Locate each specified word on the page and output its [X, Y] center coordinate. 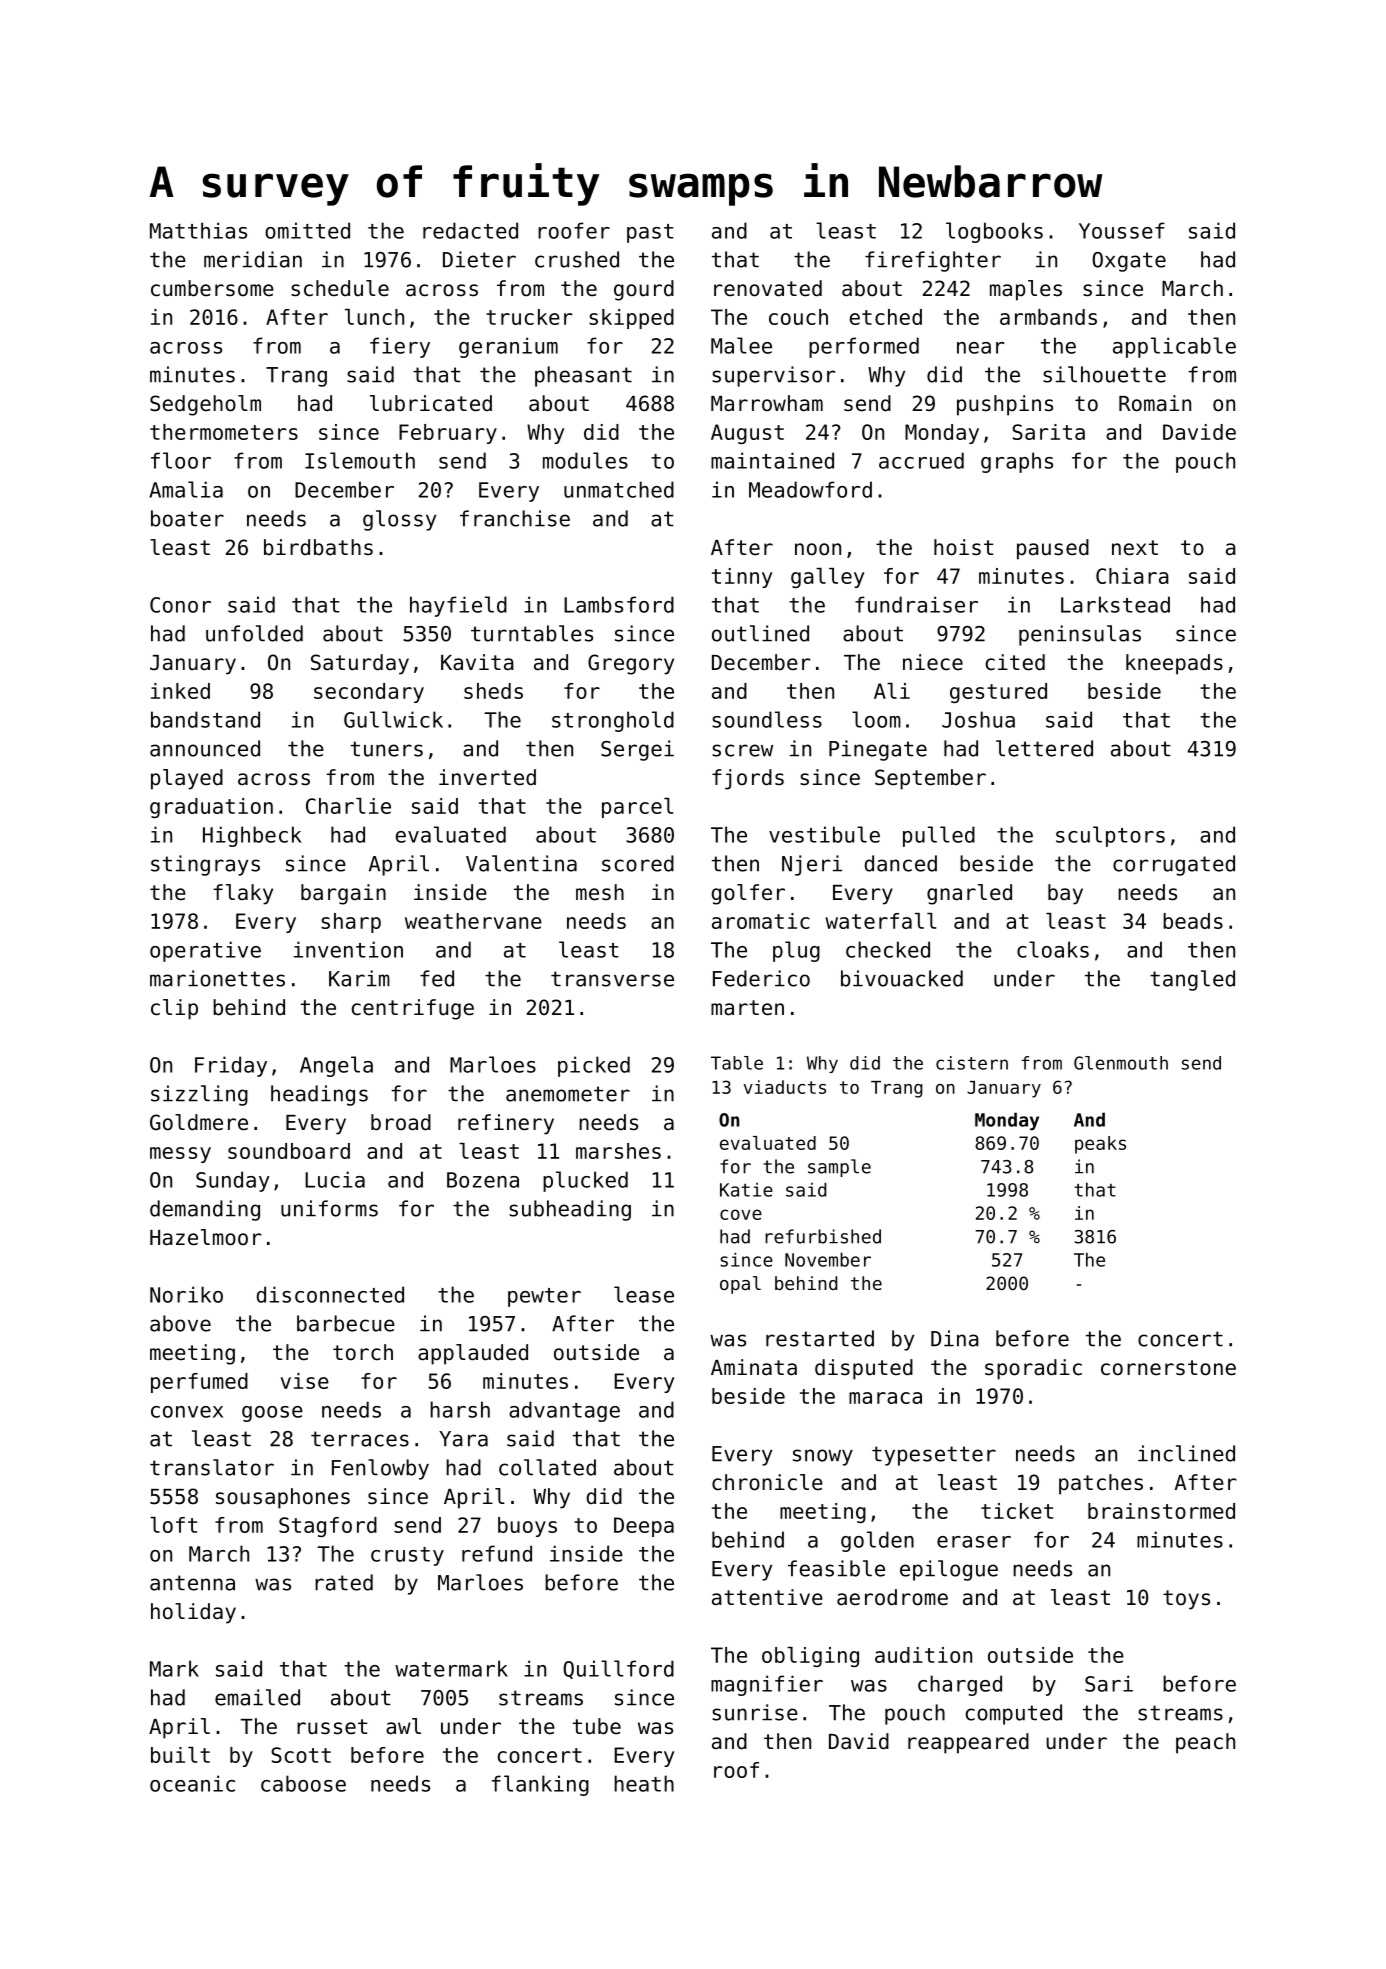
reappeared [968, 1743]
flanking [540, 1785]
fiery [400, 347]
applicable [1174, 347]
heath [644, 1783]
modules [585, 460]
